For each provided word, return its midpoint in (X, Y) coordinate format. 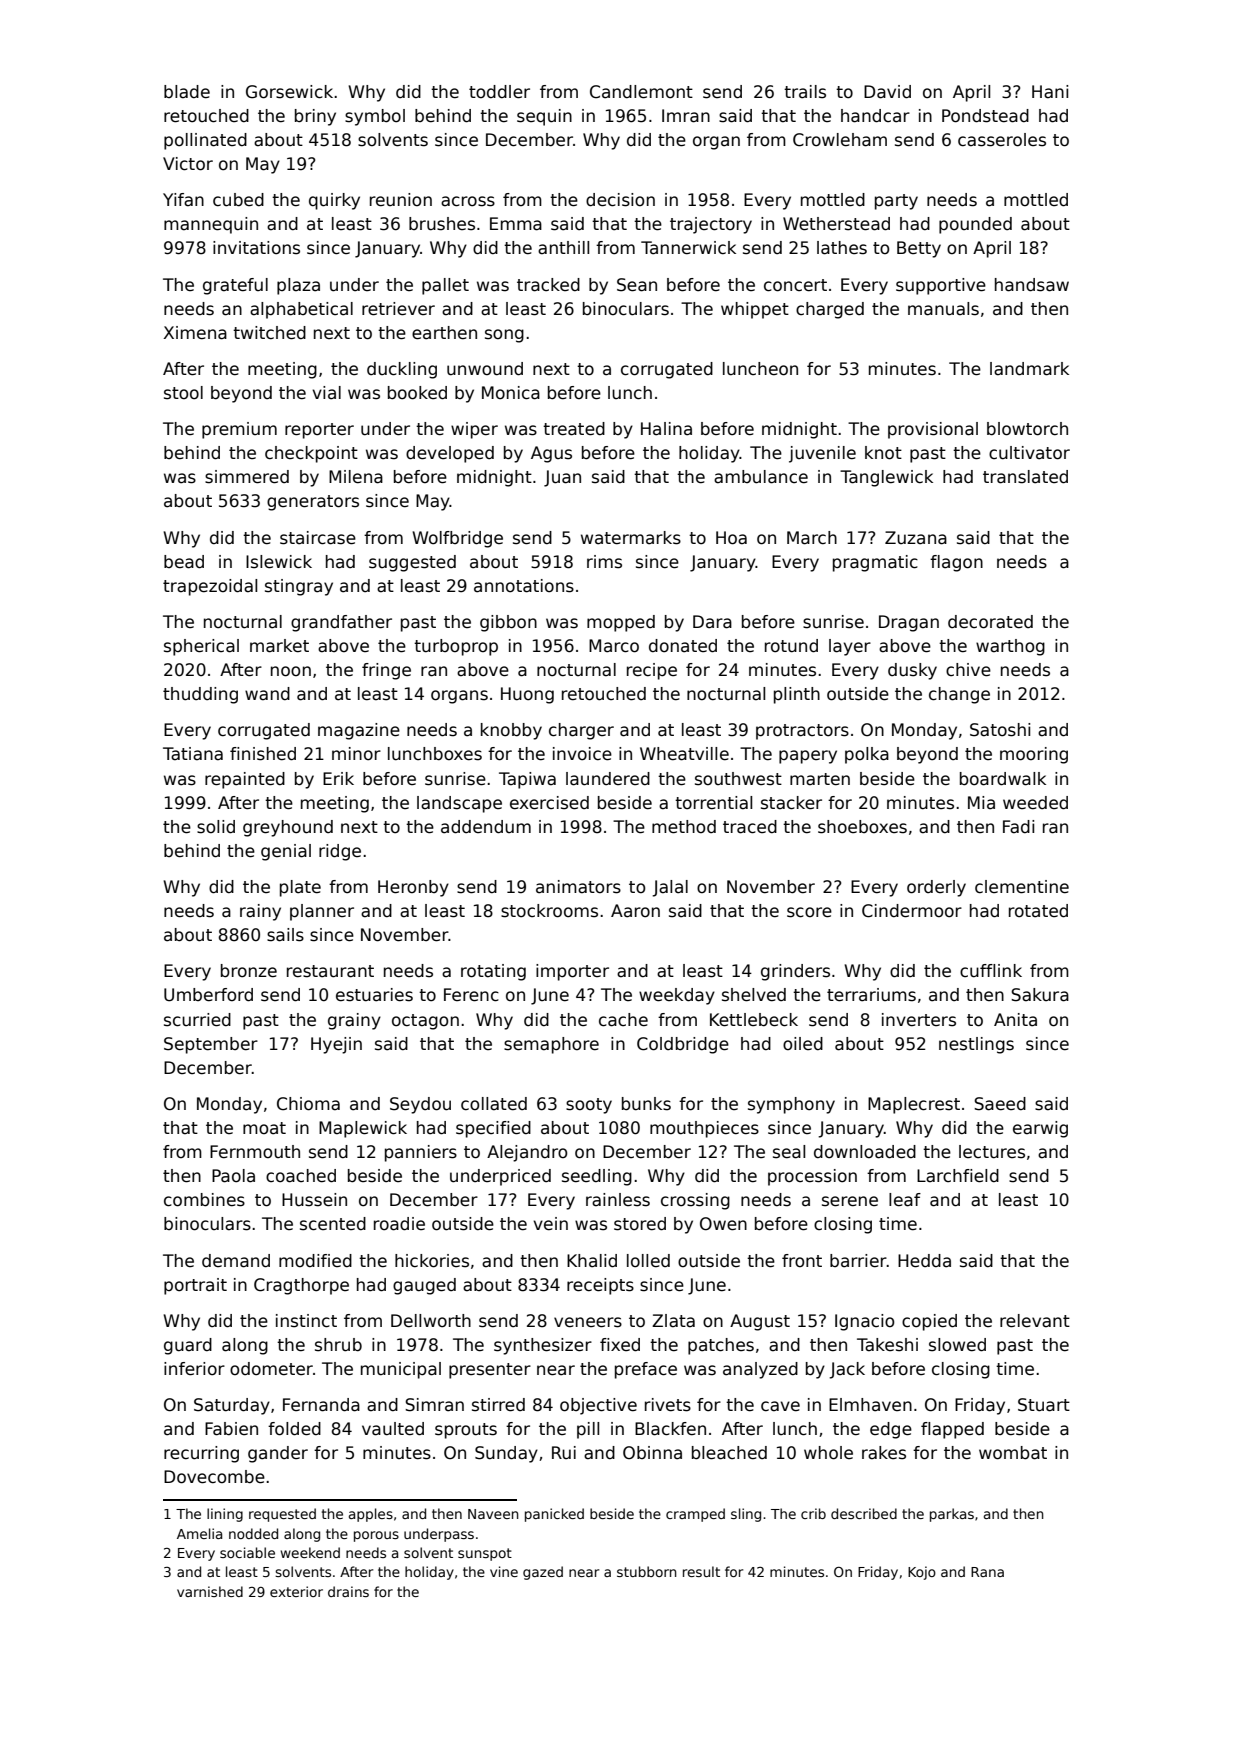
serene (850, 1201)
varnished (210, 1591)
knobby (511, 731)
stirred (498, 1405)
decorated (990, 622)
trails (805, 92)
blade (187, 92)
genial (286, 852)
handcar (875, 116)
